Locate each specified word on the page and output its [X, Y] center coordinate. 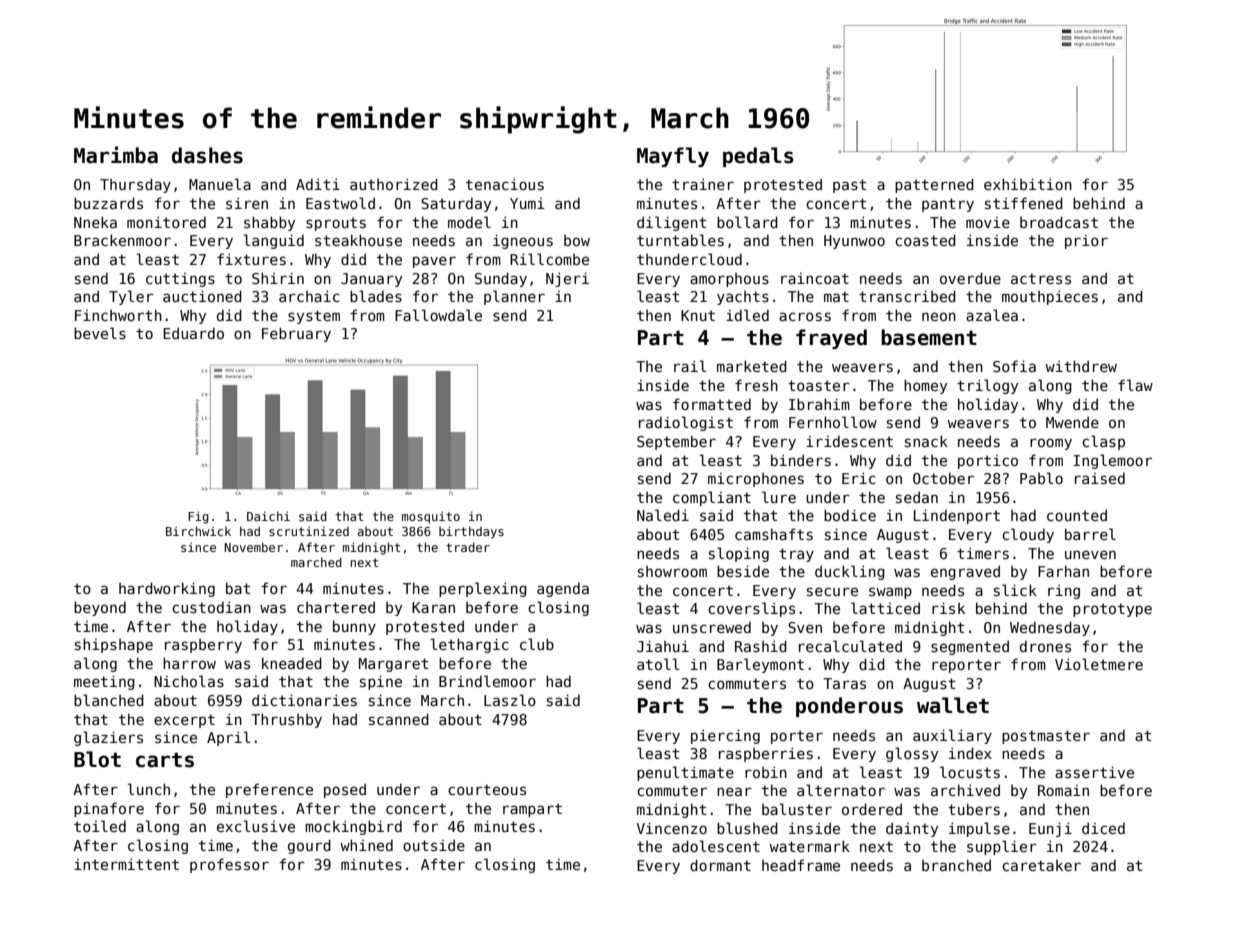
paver [434, 262]
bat [238, 588]
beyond [100, 608]
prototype [1112, 610]
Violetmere [1099, 664]
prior [1086, 241]
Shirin [278, 278]
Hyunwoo [854, 242]
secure [832, 591]
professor [229, 865]
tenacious [505, 184]
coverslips [751, 609]
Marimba [116, 155]
